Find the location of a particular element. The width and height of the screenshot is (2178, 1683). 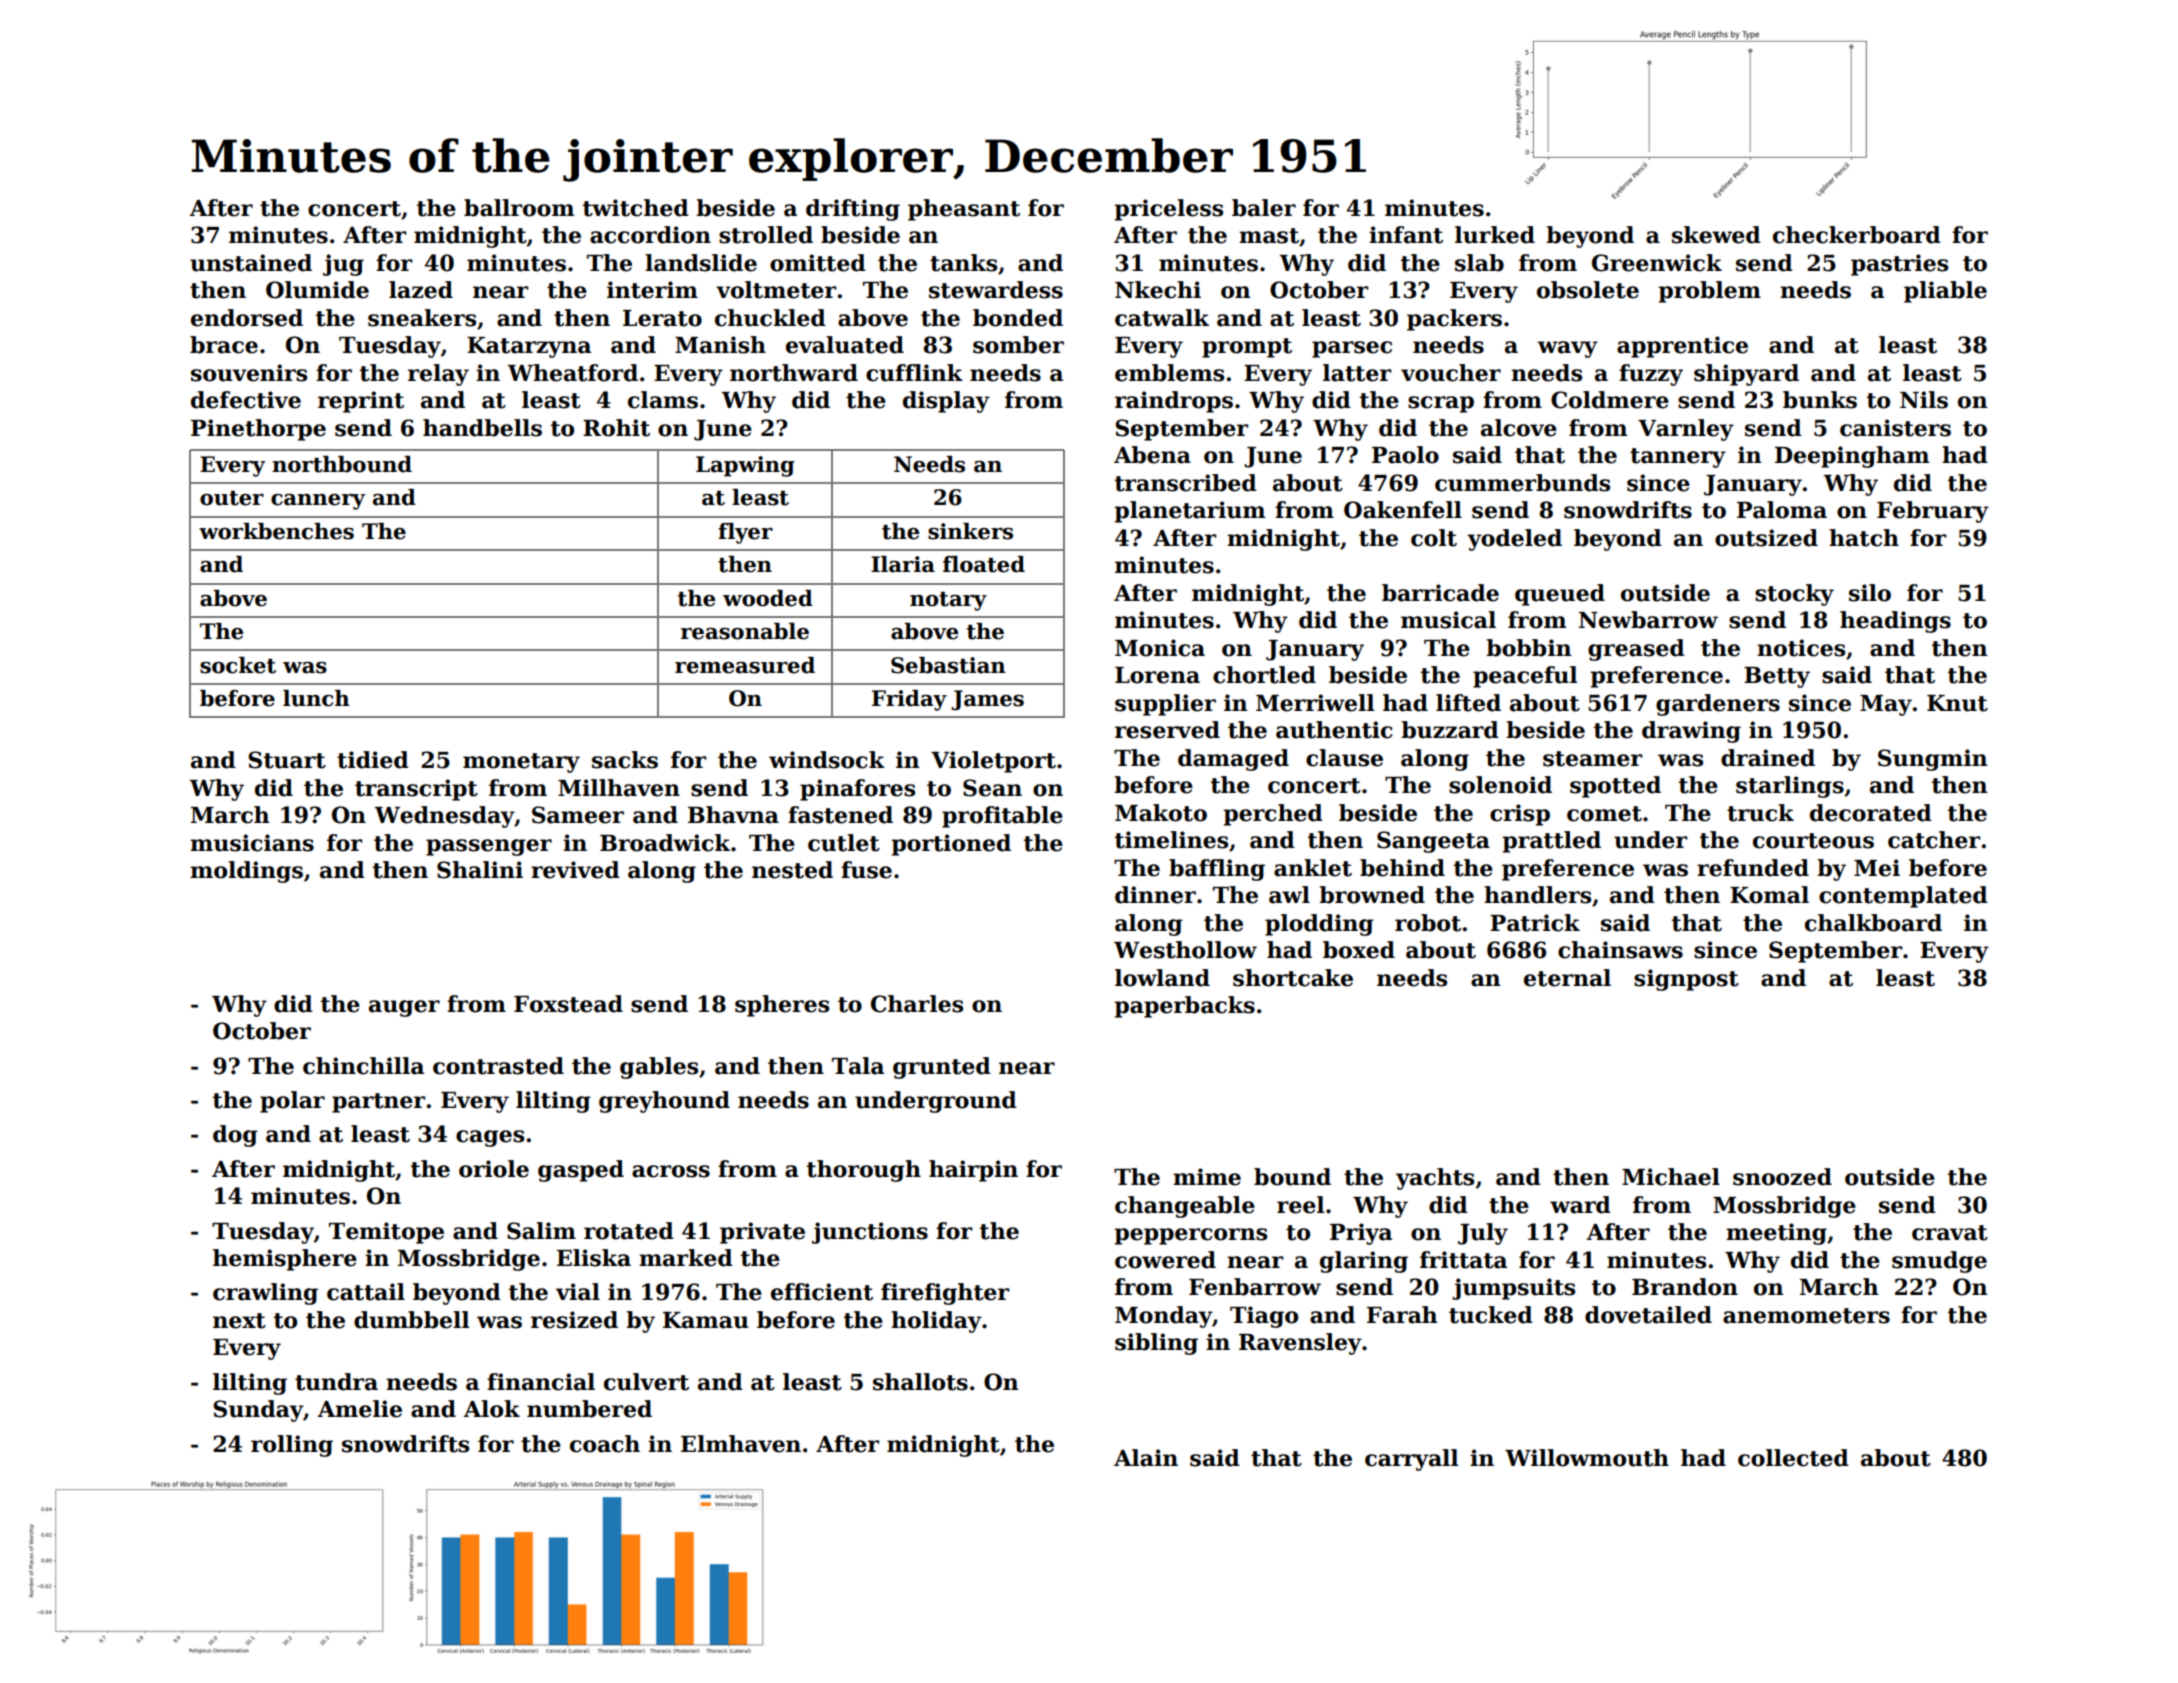

ballroom is located at coordinates (519, 208).
